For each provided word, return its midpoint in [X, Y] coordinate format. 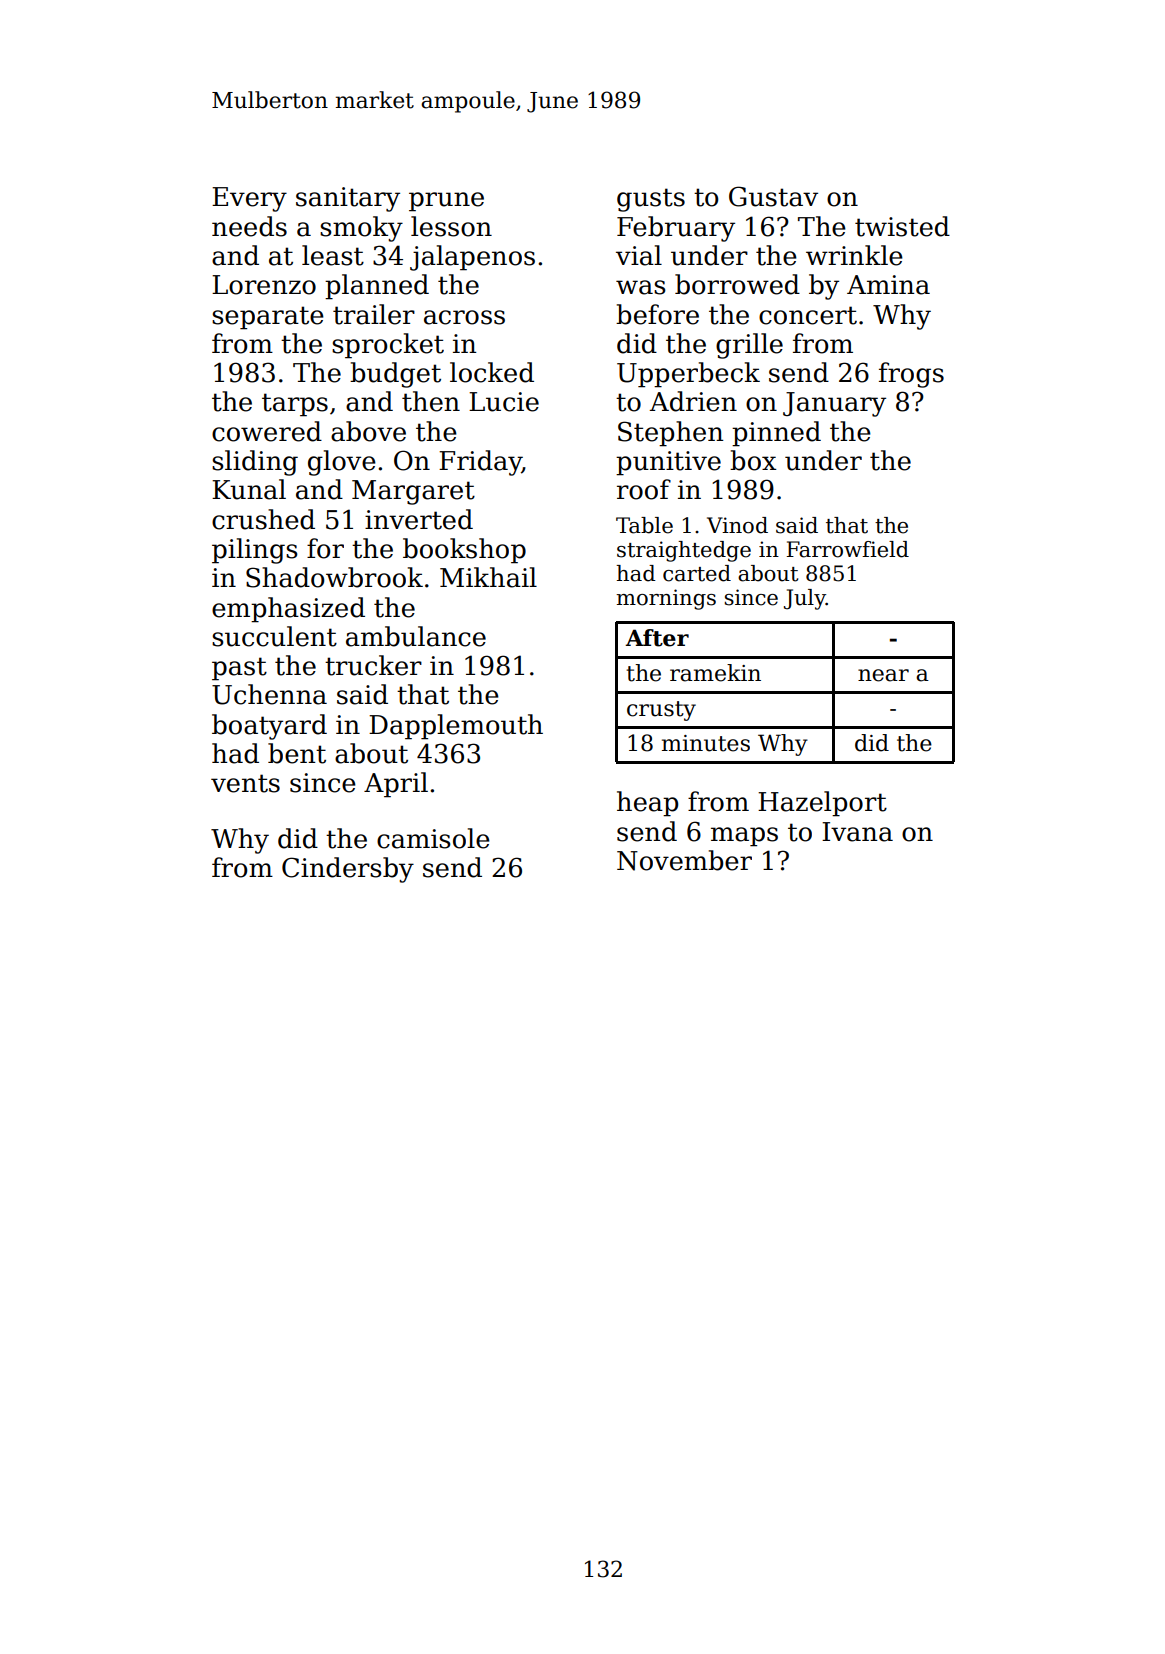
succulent [274, 636]
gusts [651, 200]
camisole [433, 838]
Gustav [773, 196]
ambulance [416, 636]
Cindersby [348, 870]
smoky [361, 229]
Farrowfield [847, 549]
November [684, 860]
